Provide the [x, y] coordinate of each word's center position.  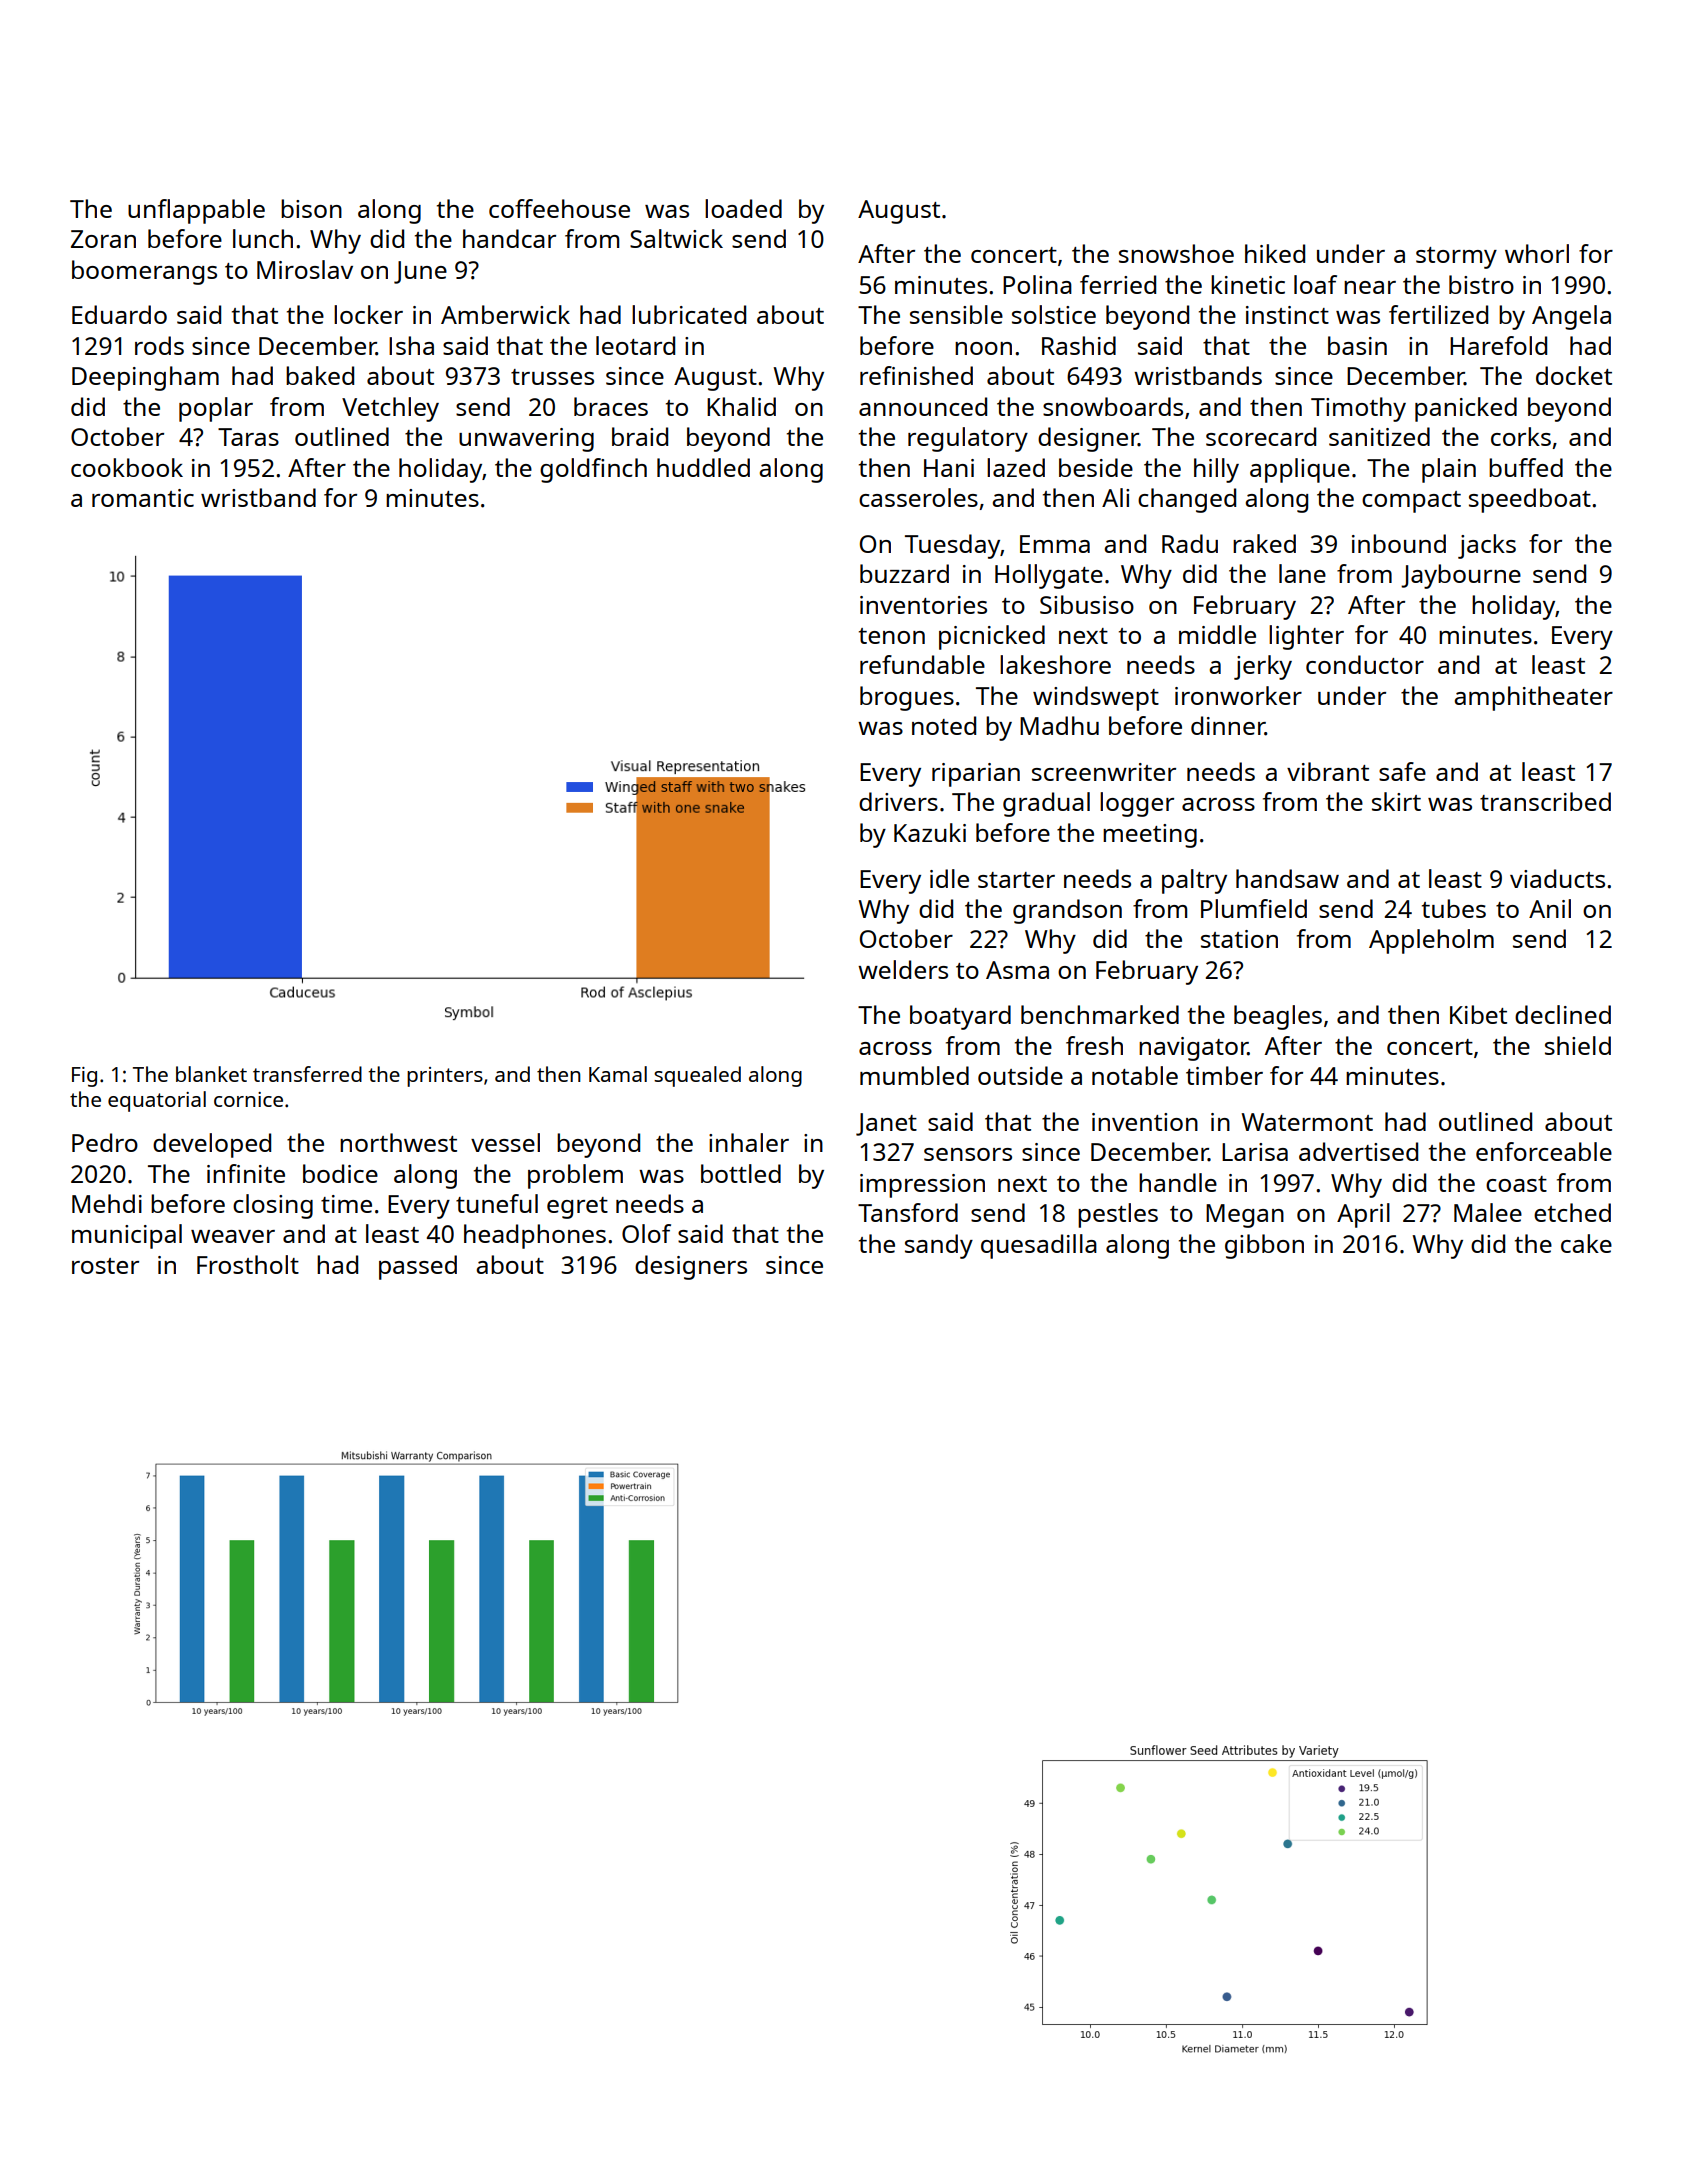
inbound [1399, 543]
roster [105, 1266]
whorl [1537, 253]
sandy [939, 1246]
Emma [1055, 544]
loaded [743, 208]
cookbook [127, 467]
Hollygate [1049, 576]
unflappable [196, 211]
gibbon [1264, 1246]
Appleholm [1431, 941]
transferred [307, 1074]
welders [903, 969]
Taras [248, 437]
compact [1411, 502]
